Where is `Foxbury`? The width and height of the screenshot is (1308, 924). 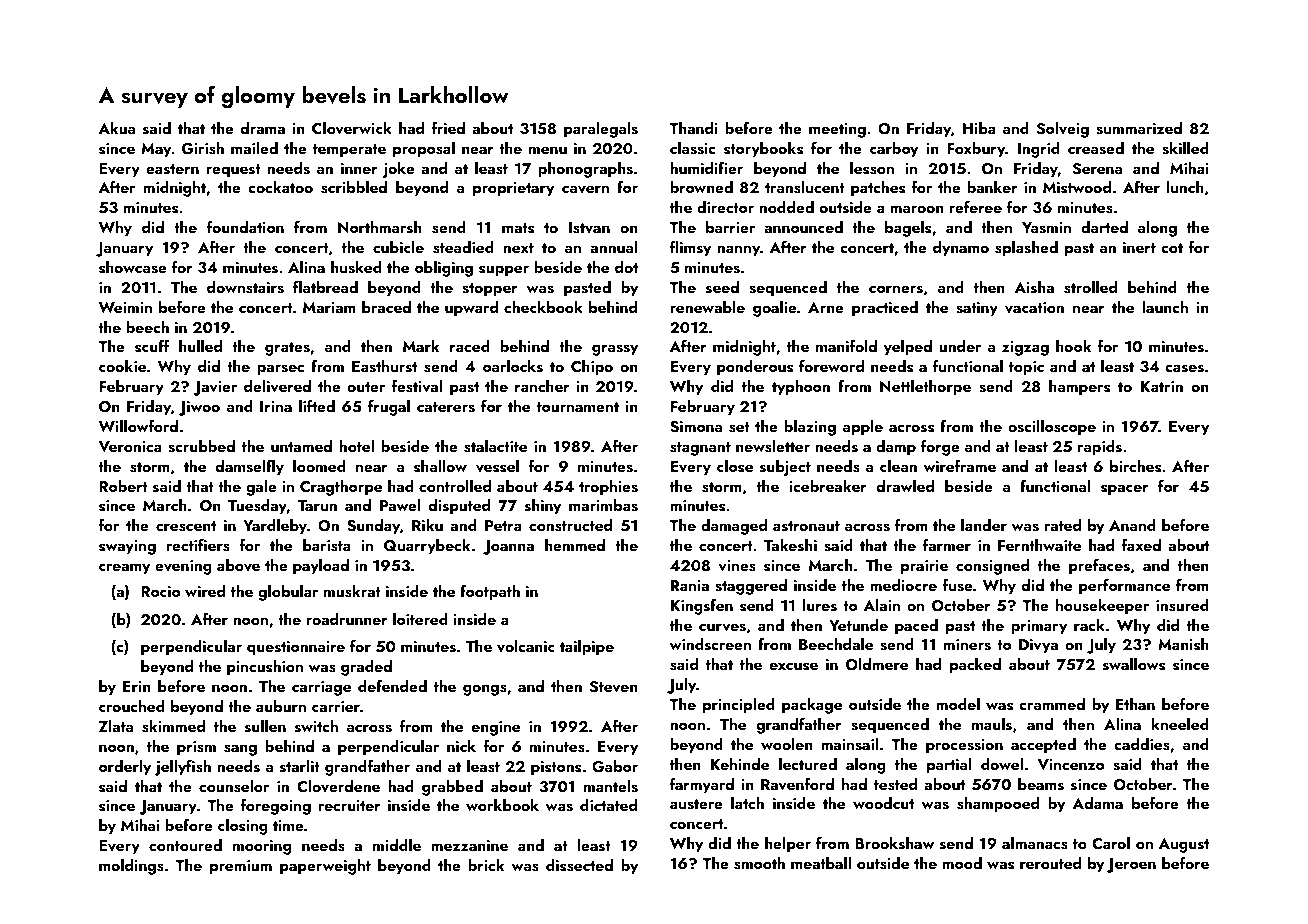 Foxbury is located at coordinates (976, 150).
